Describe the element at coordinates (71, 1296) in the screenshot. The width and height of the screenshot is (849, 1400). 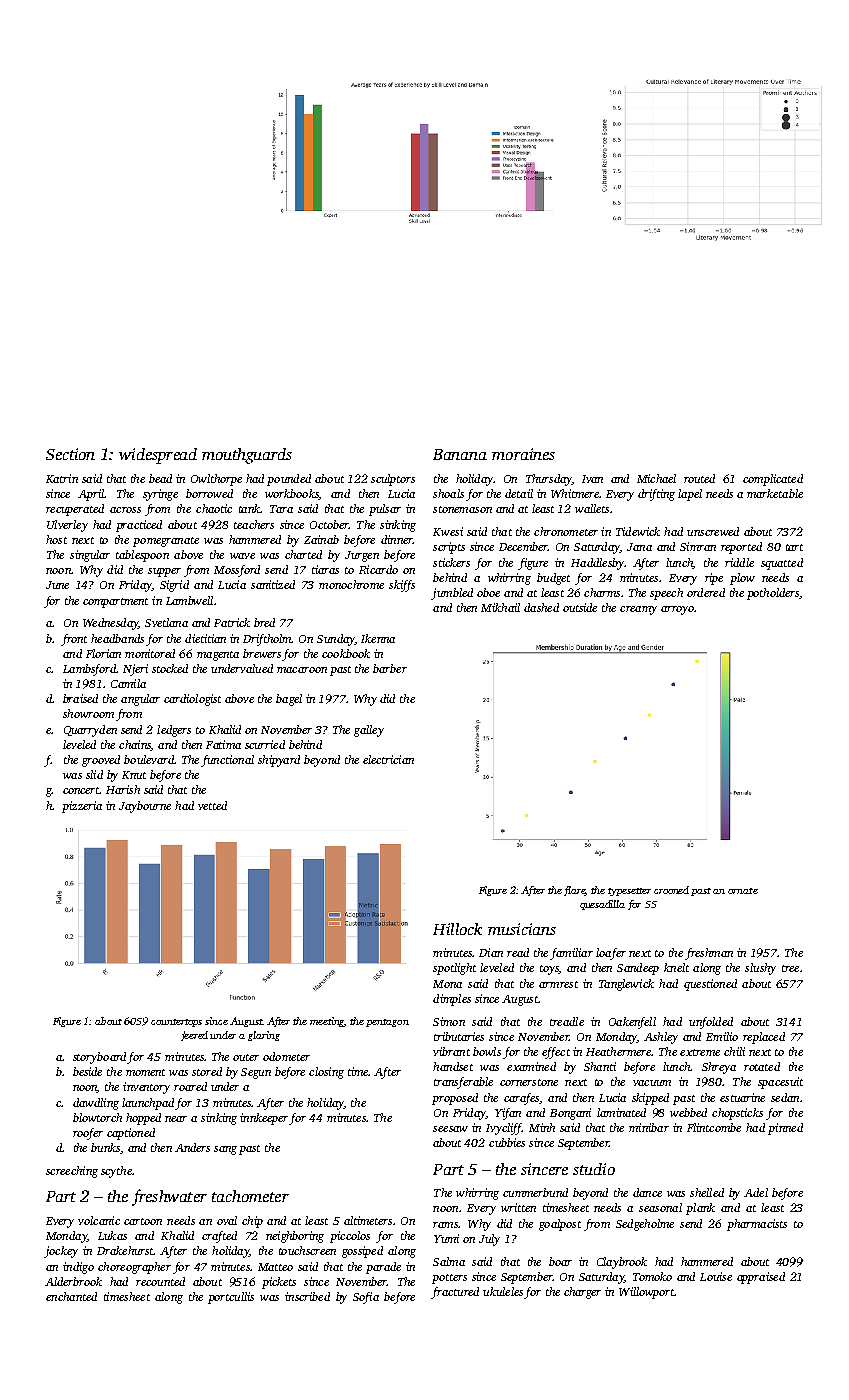
I see `enchanted` at that location.
